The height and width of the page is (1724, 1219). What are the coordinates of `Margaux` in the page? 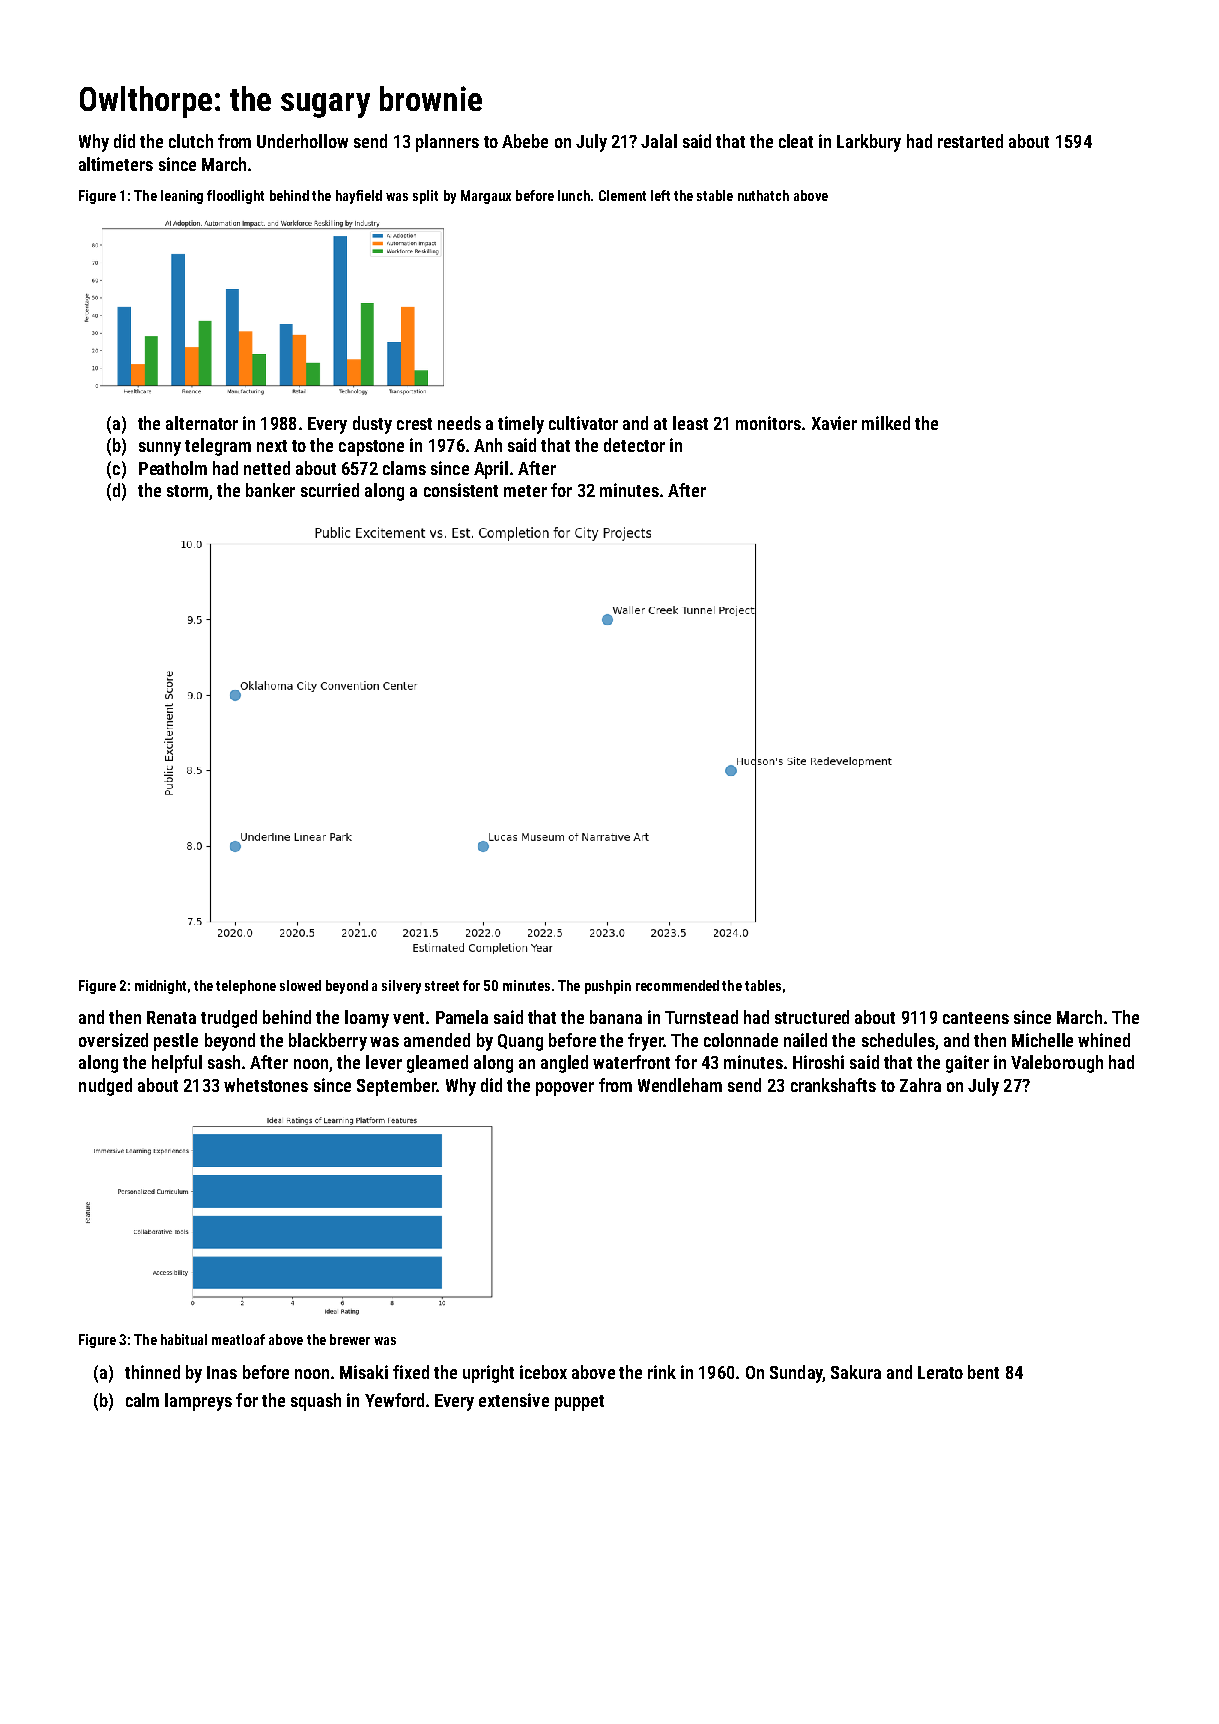 It's located at (486, 197).
